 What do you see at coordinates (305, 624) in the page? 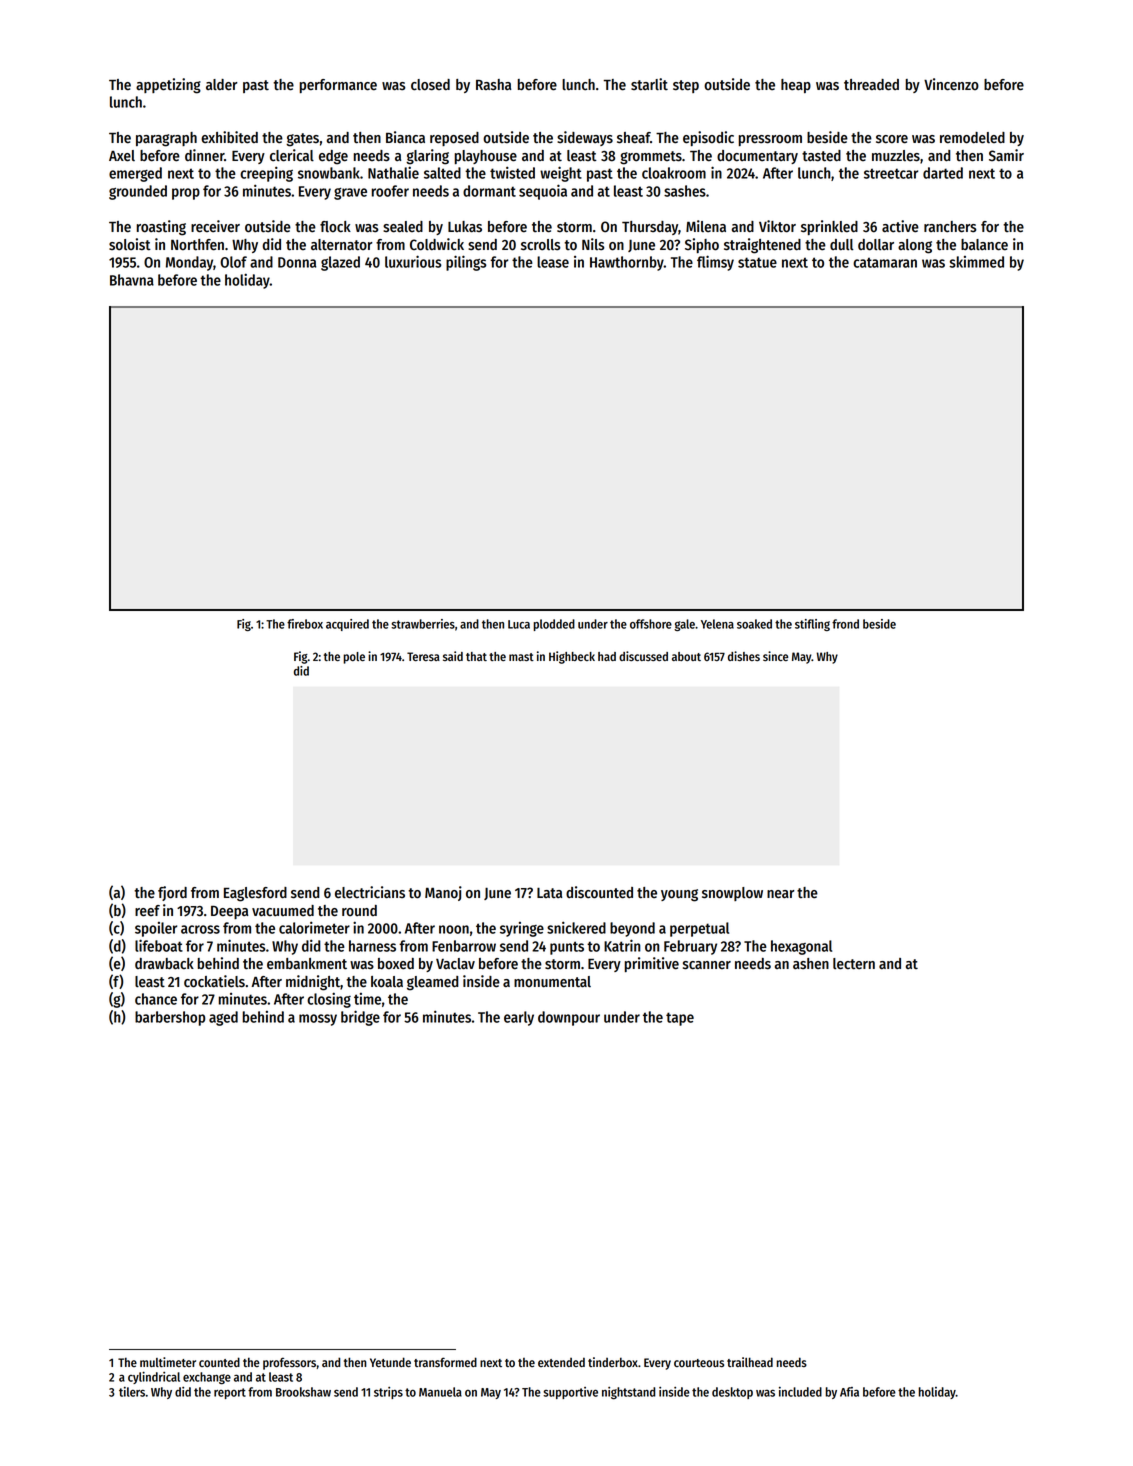
I see `firebox` at bounding box center [305, 624].
